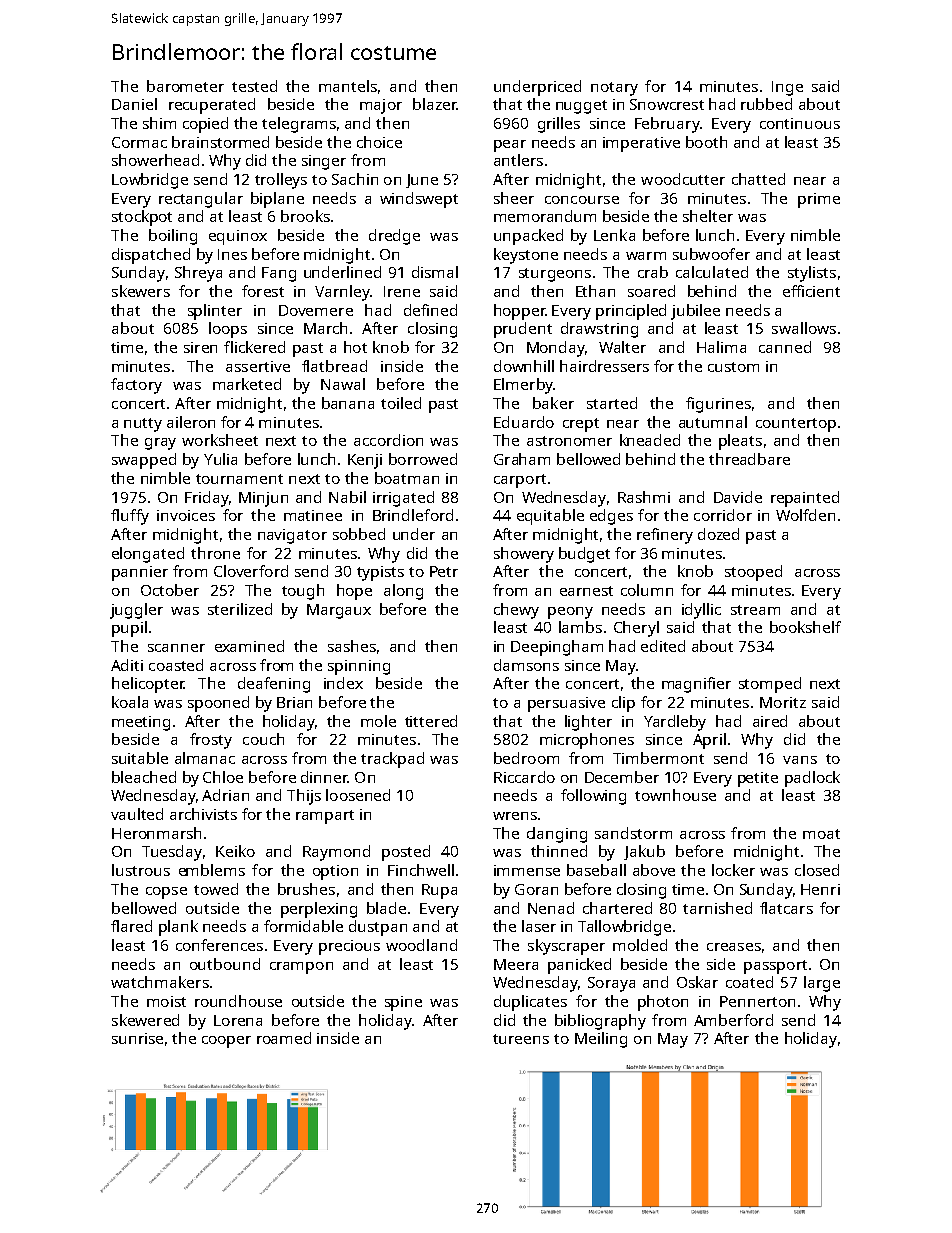 The height and width of the screenshot is (1233, 952). What do you see at coordinates (359, 667) in the screenshot?
I see `spinning` at bounding box center [359, 667].
